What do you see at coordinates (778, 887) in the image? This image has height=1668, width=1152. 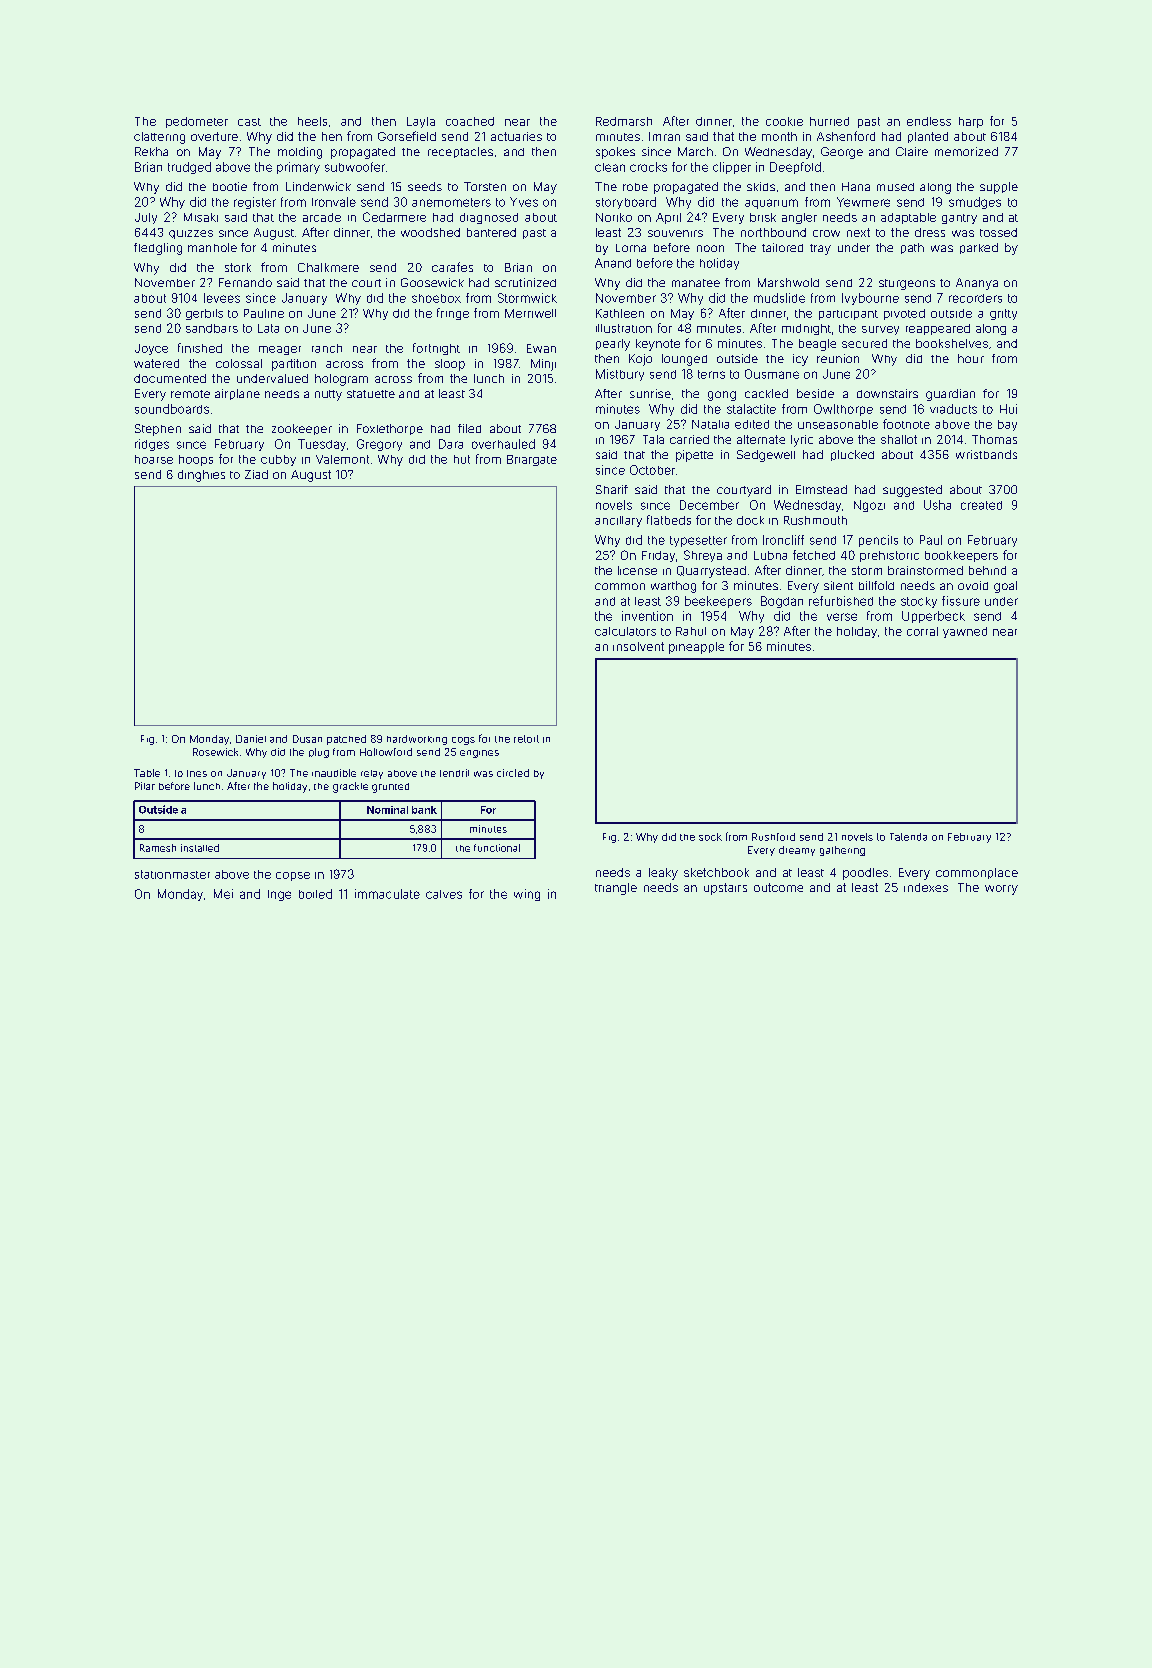 I see `outcome` at bounding box center [778, 887].
